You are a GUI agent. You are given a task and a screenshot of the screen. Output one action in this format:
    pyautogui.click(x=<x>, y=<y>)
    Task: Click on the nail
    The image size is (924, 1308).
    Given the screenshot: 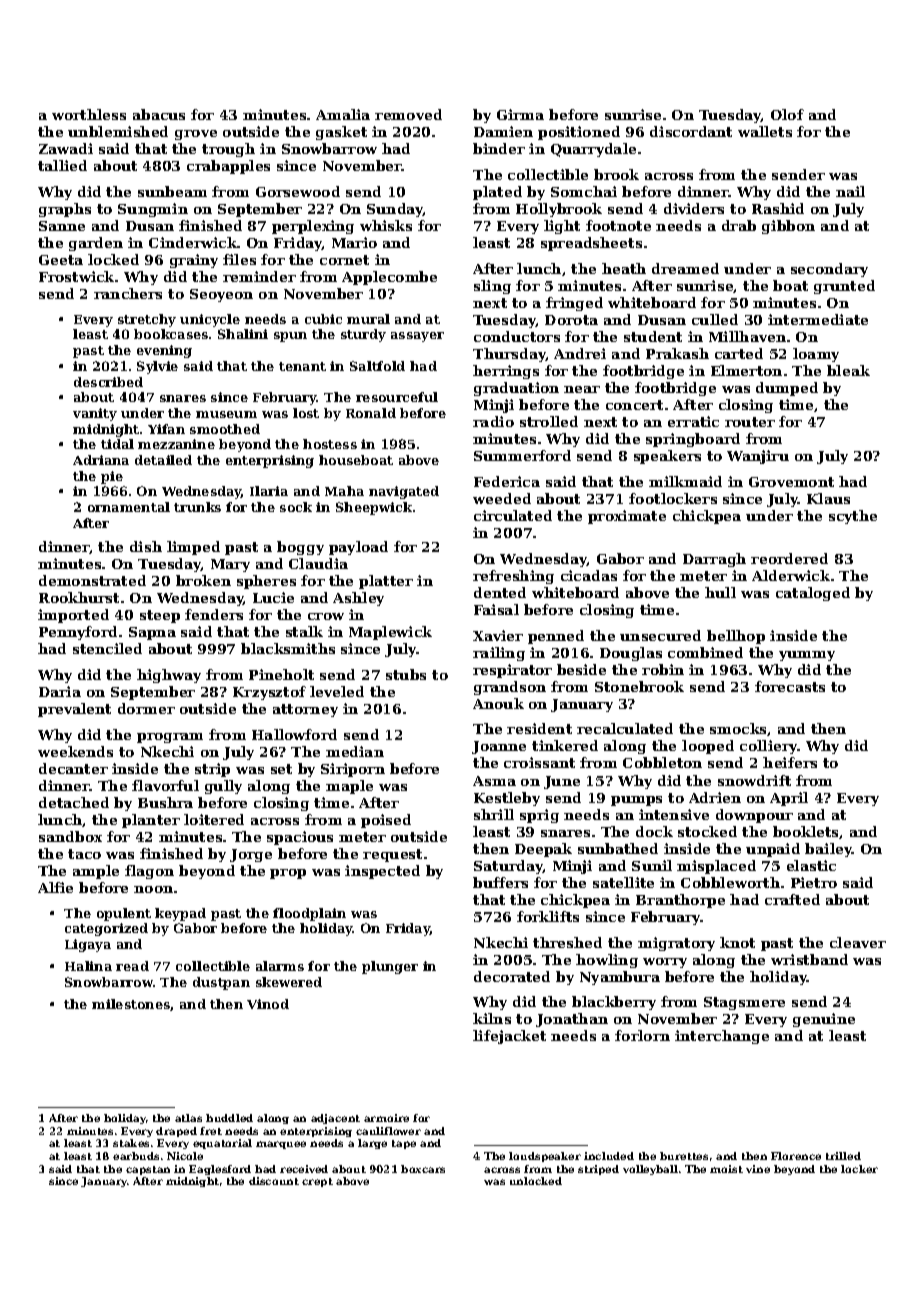 What is the action you would take?
    pyautogui.click(x=850, y=191)
